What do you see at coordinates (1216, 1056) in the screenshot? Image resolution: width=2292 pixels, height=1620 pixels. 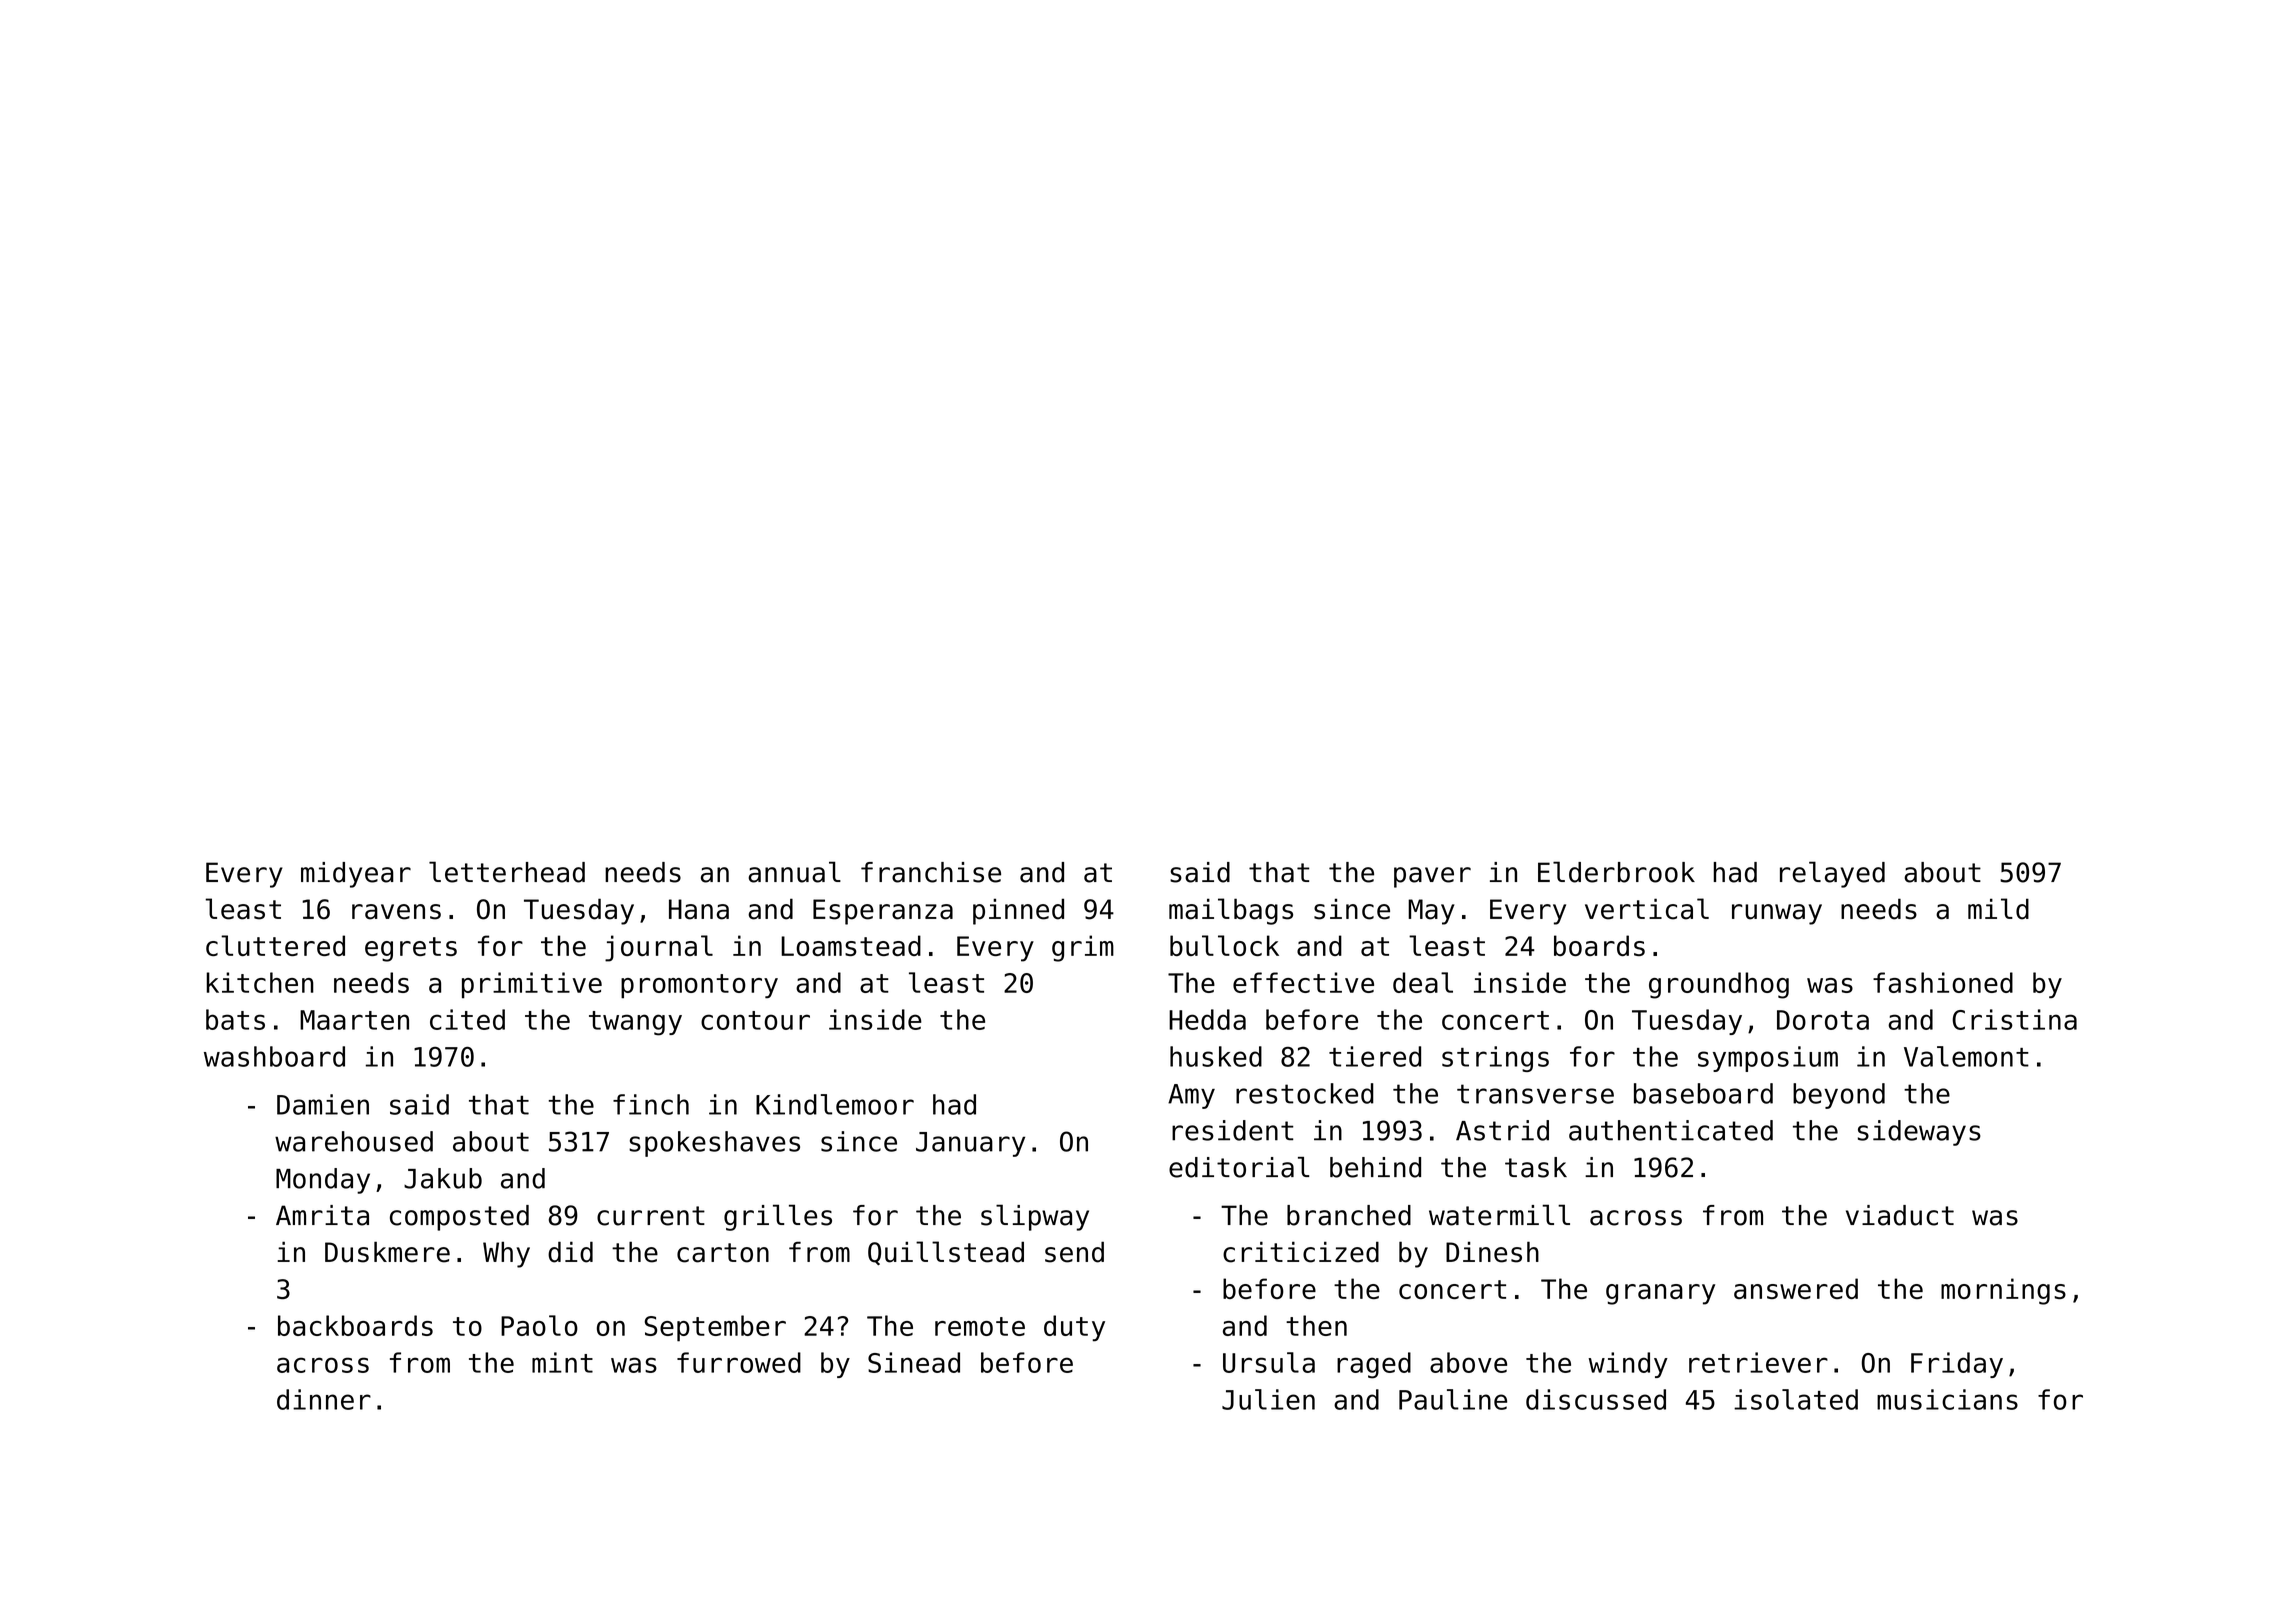 I see `husked` at bounding box center [1216, 1056].
